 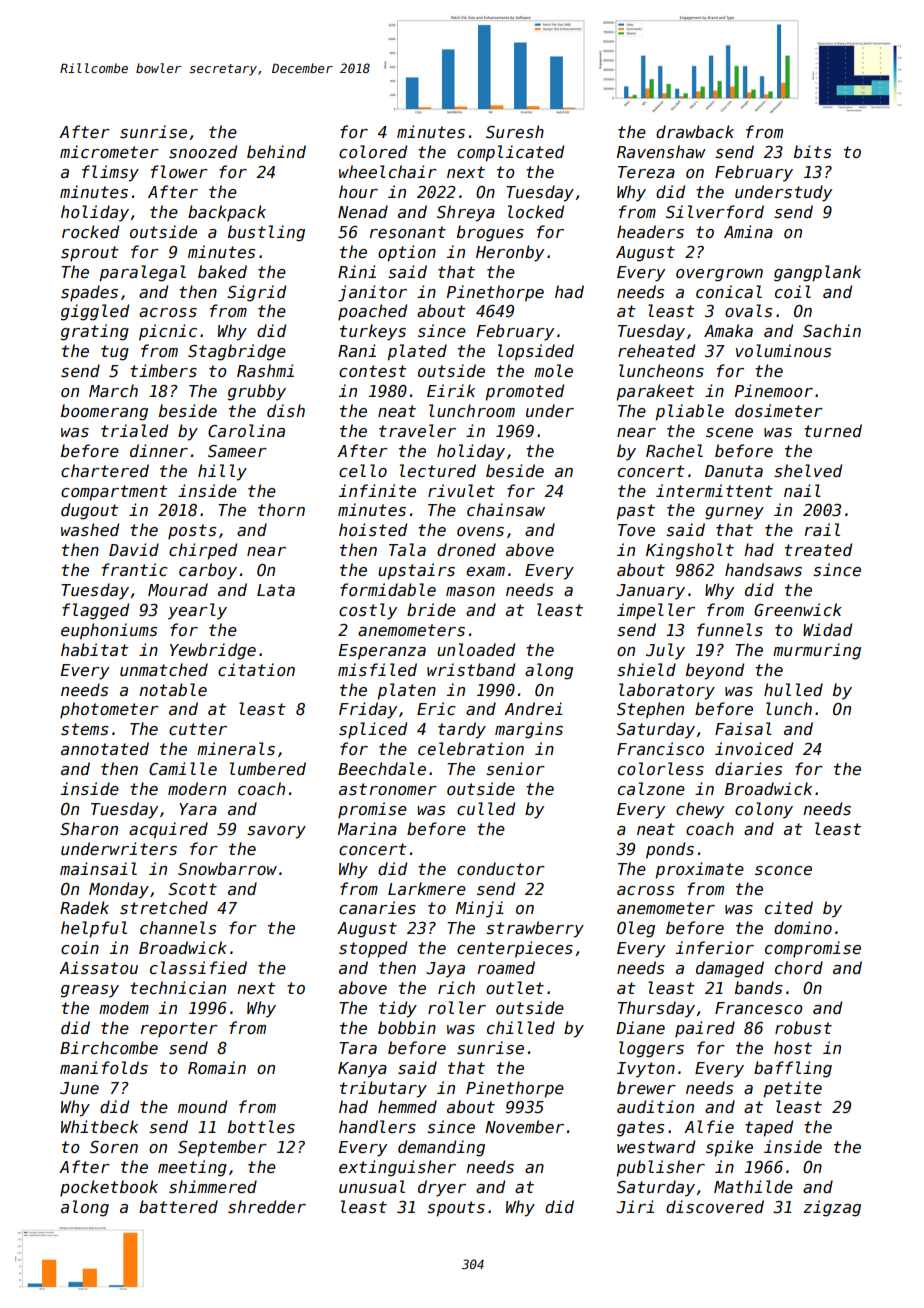 What do you see at coordinates (373, 151) in the image?
I see `colored` at bounding box center [373, 151].
